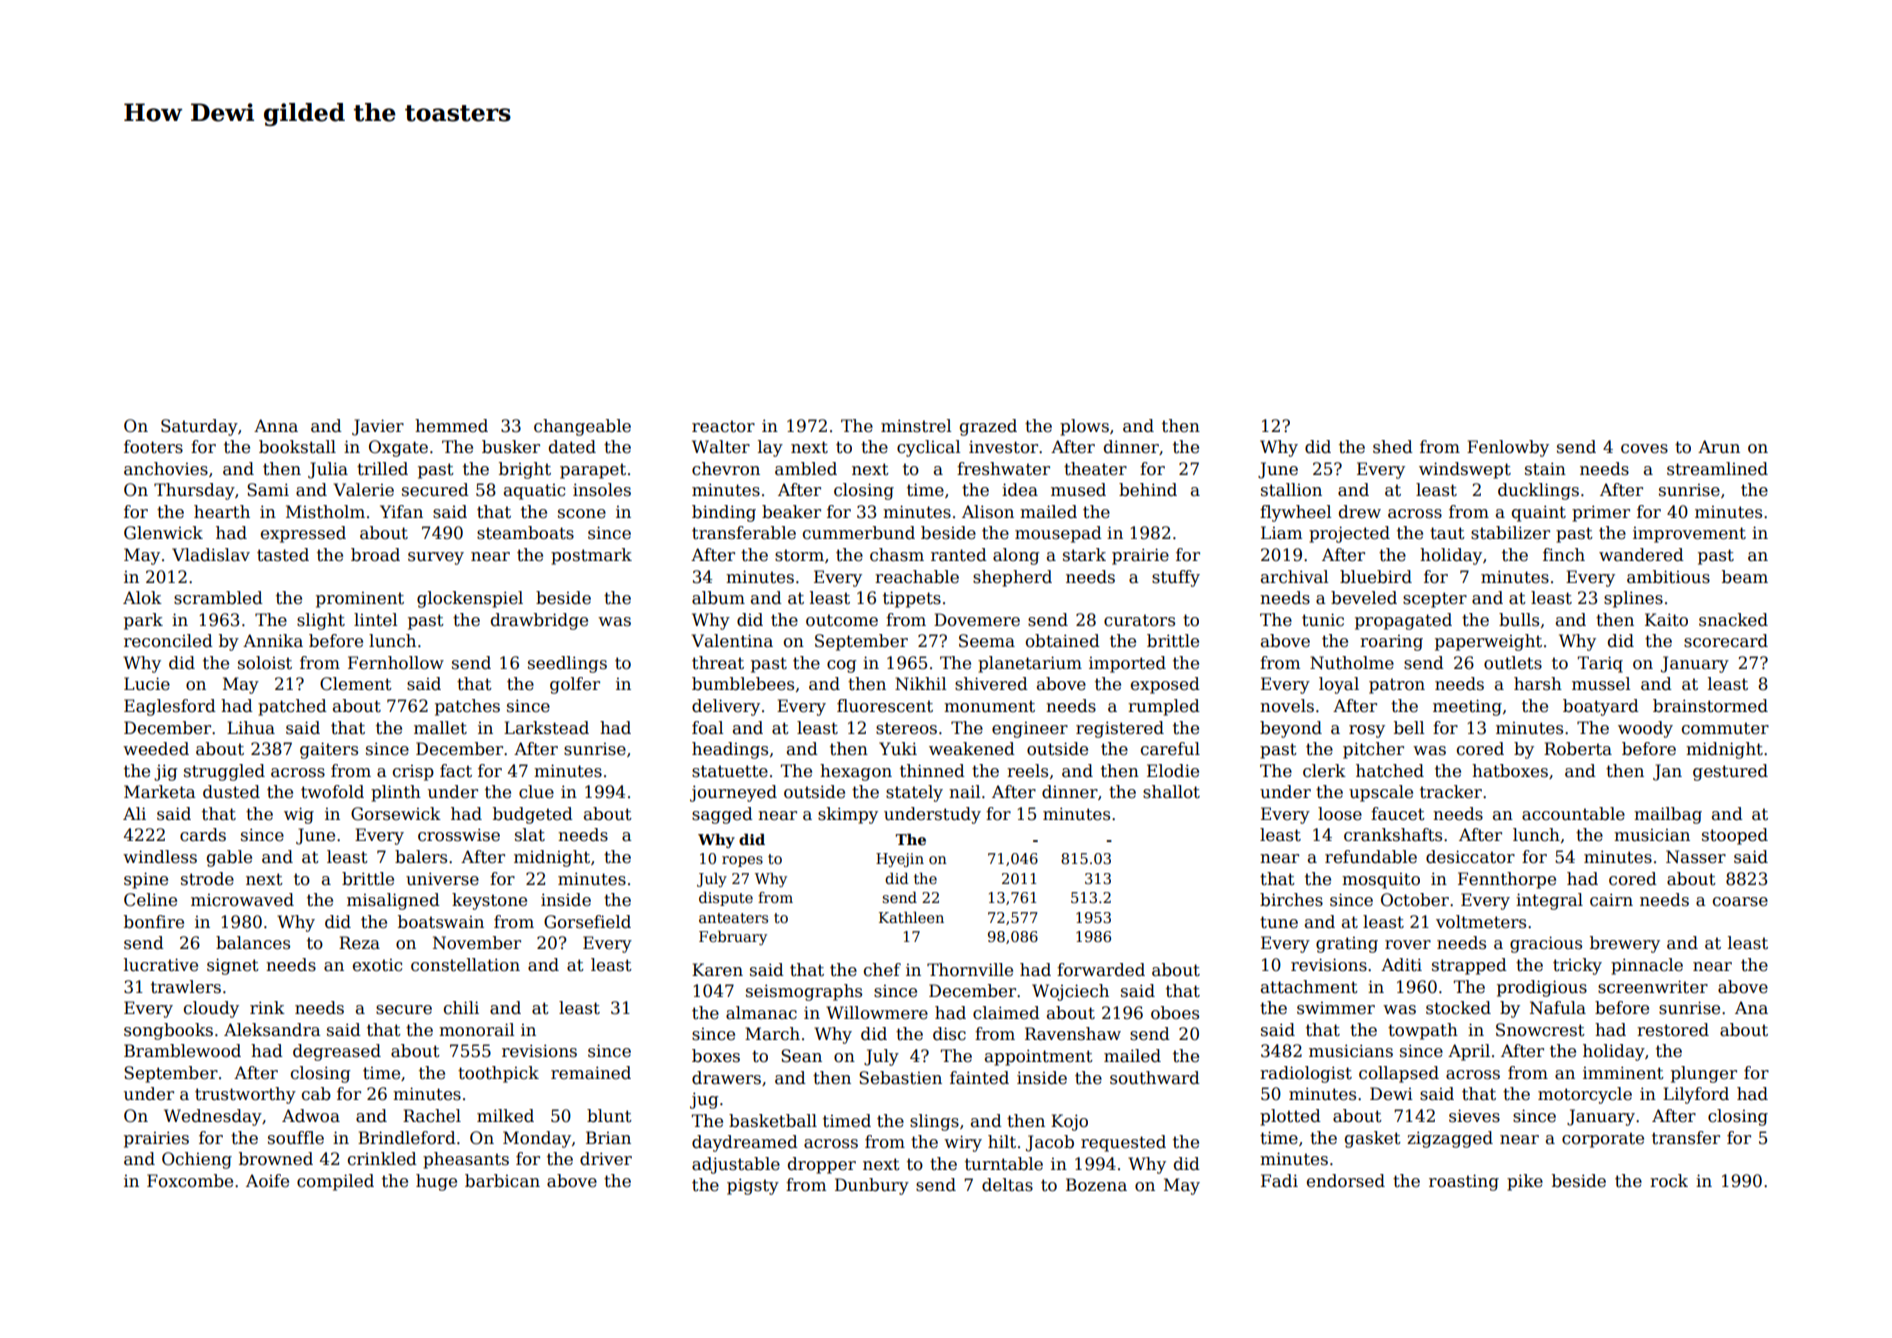 Image resolution: width=1892 pixels, height=1338 pixels. I want to click on bluebird, so click(1376, 577).
